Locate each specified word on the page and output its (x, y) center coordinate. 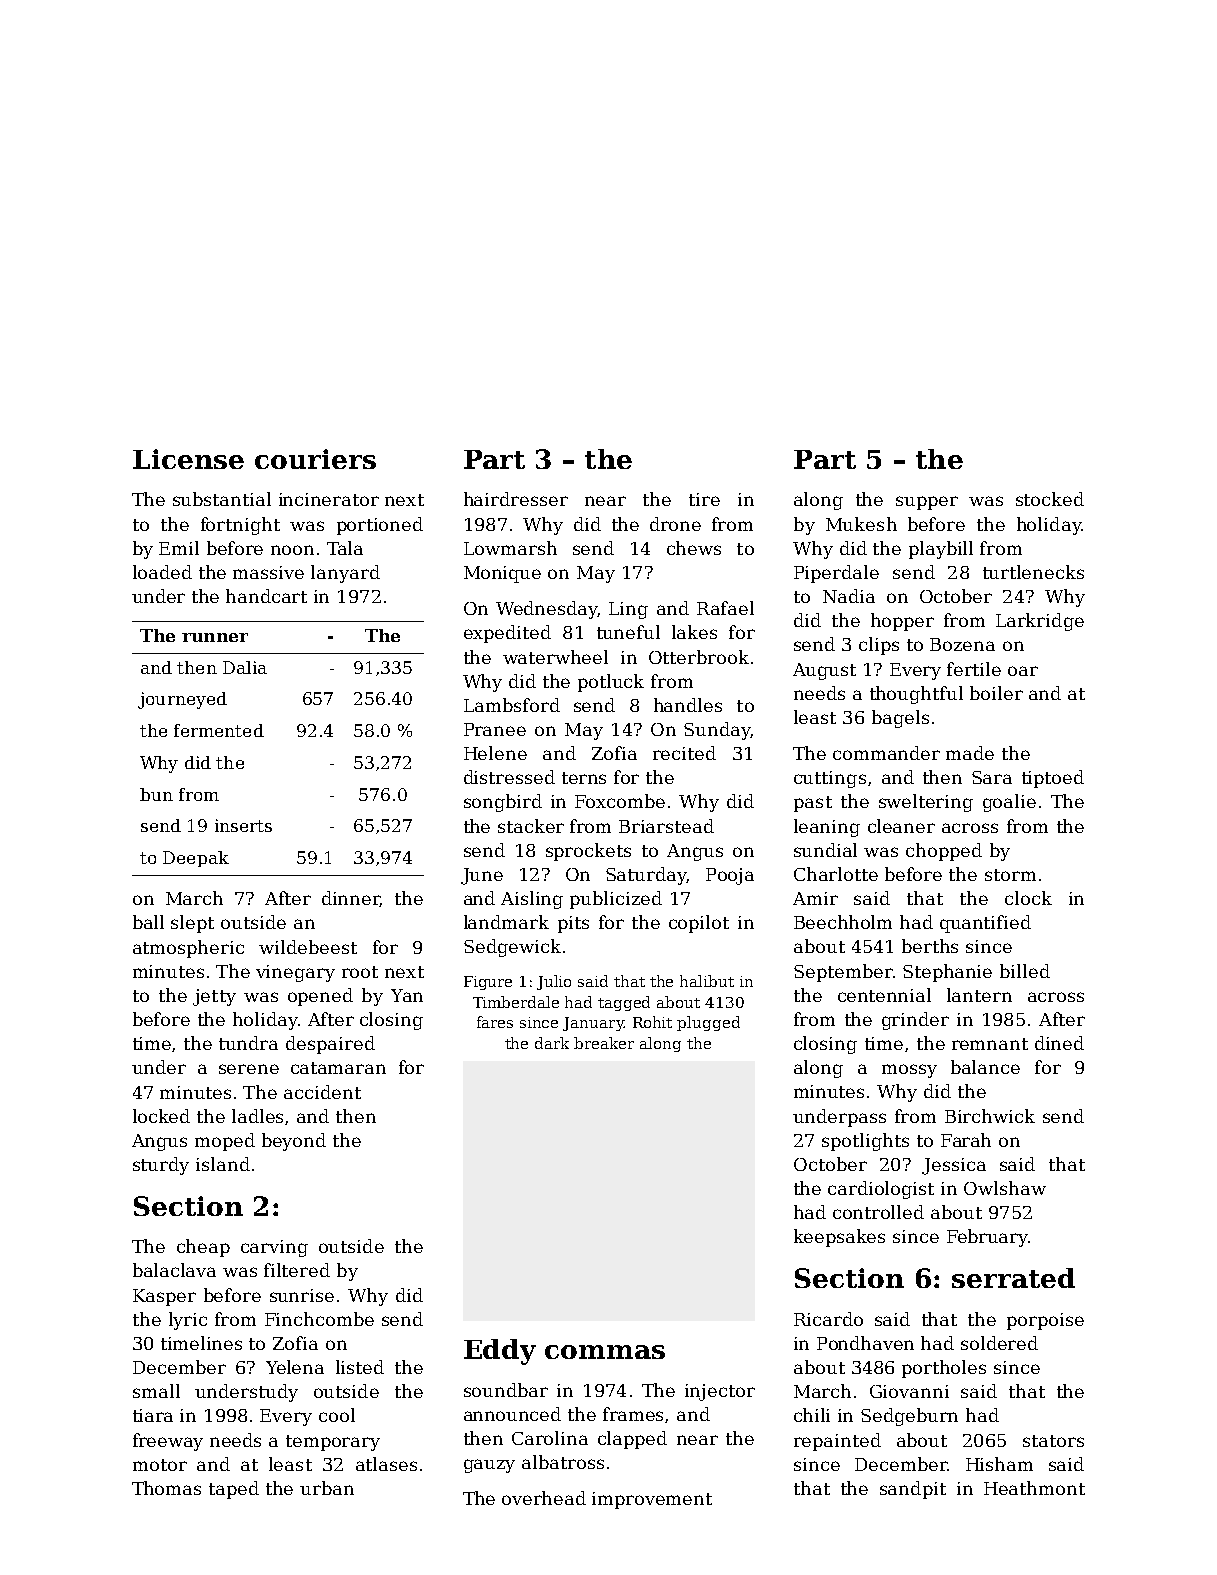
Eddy (500, 1352)
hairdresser (516, 499)
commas (605, 1352)
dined (1059, 1043)
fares (495, 1022)
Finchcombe (319, 1319)
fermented (219, 730)
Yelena (295, 1367)
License (188, 459)
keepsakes (839, 1238)
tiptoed (1053, 779)
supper (927, 503)
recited (684, 753)
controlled (878, 1212)
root (360, 972)
